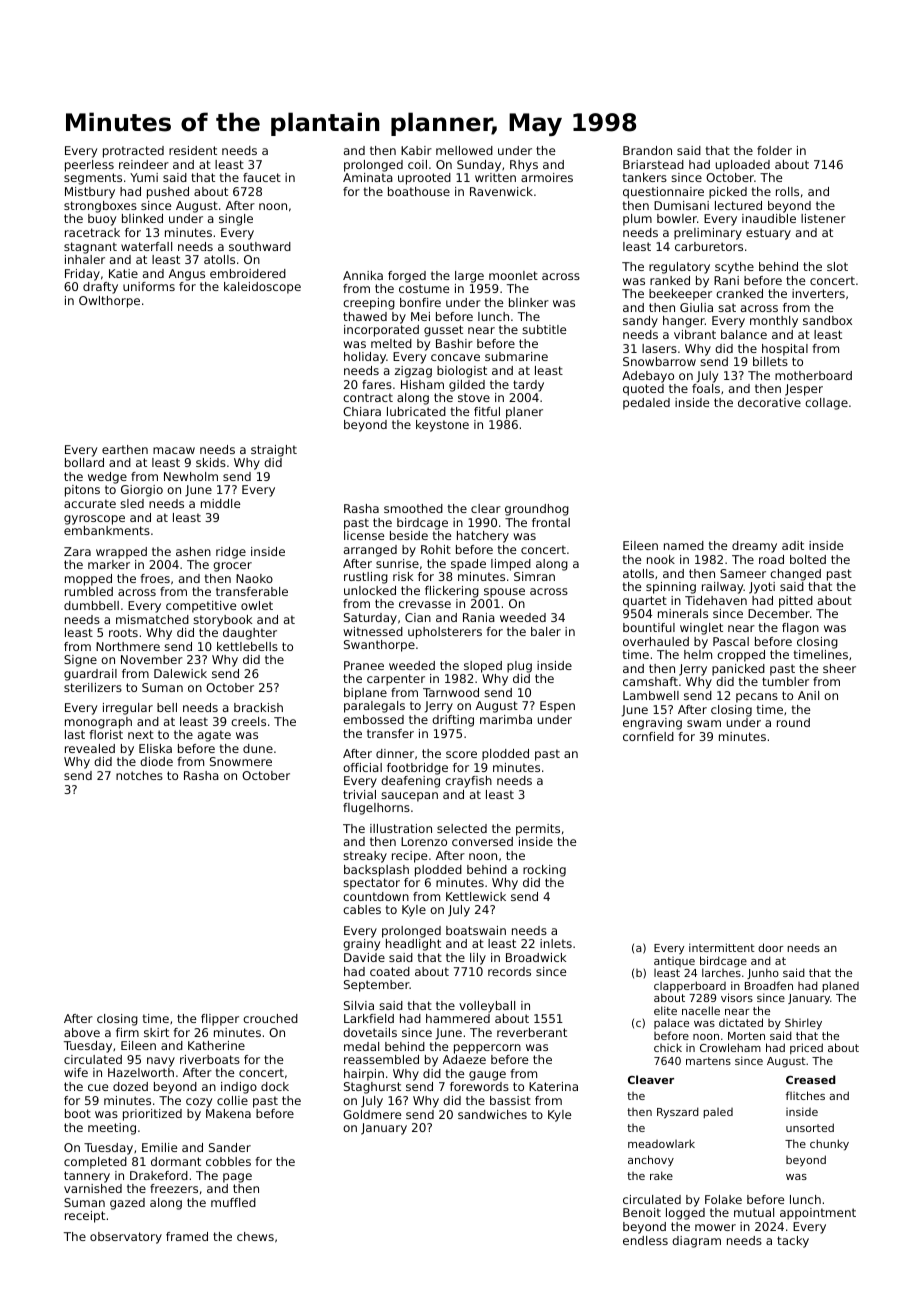  Describe the element at coordinates (793, 545) in the image. I see `adit` at that location.
